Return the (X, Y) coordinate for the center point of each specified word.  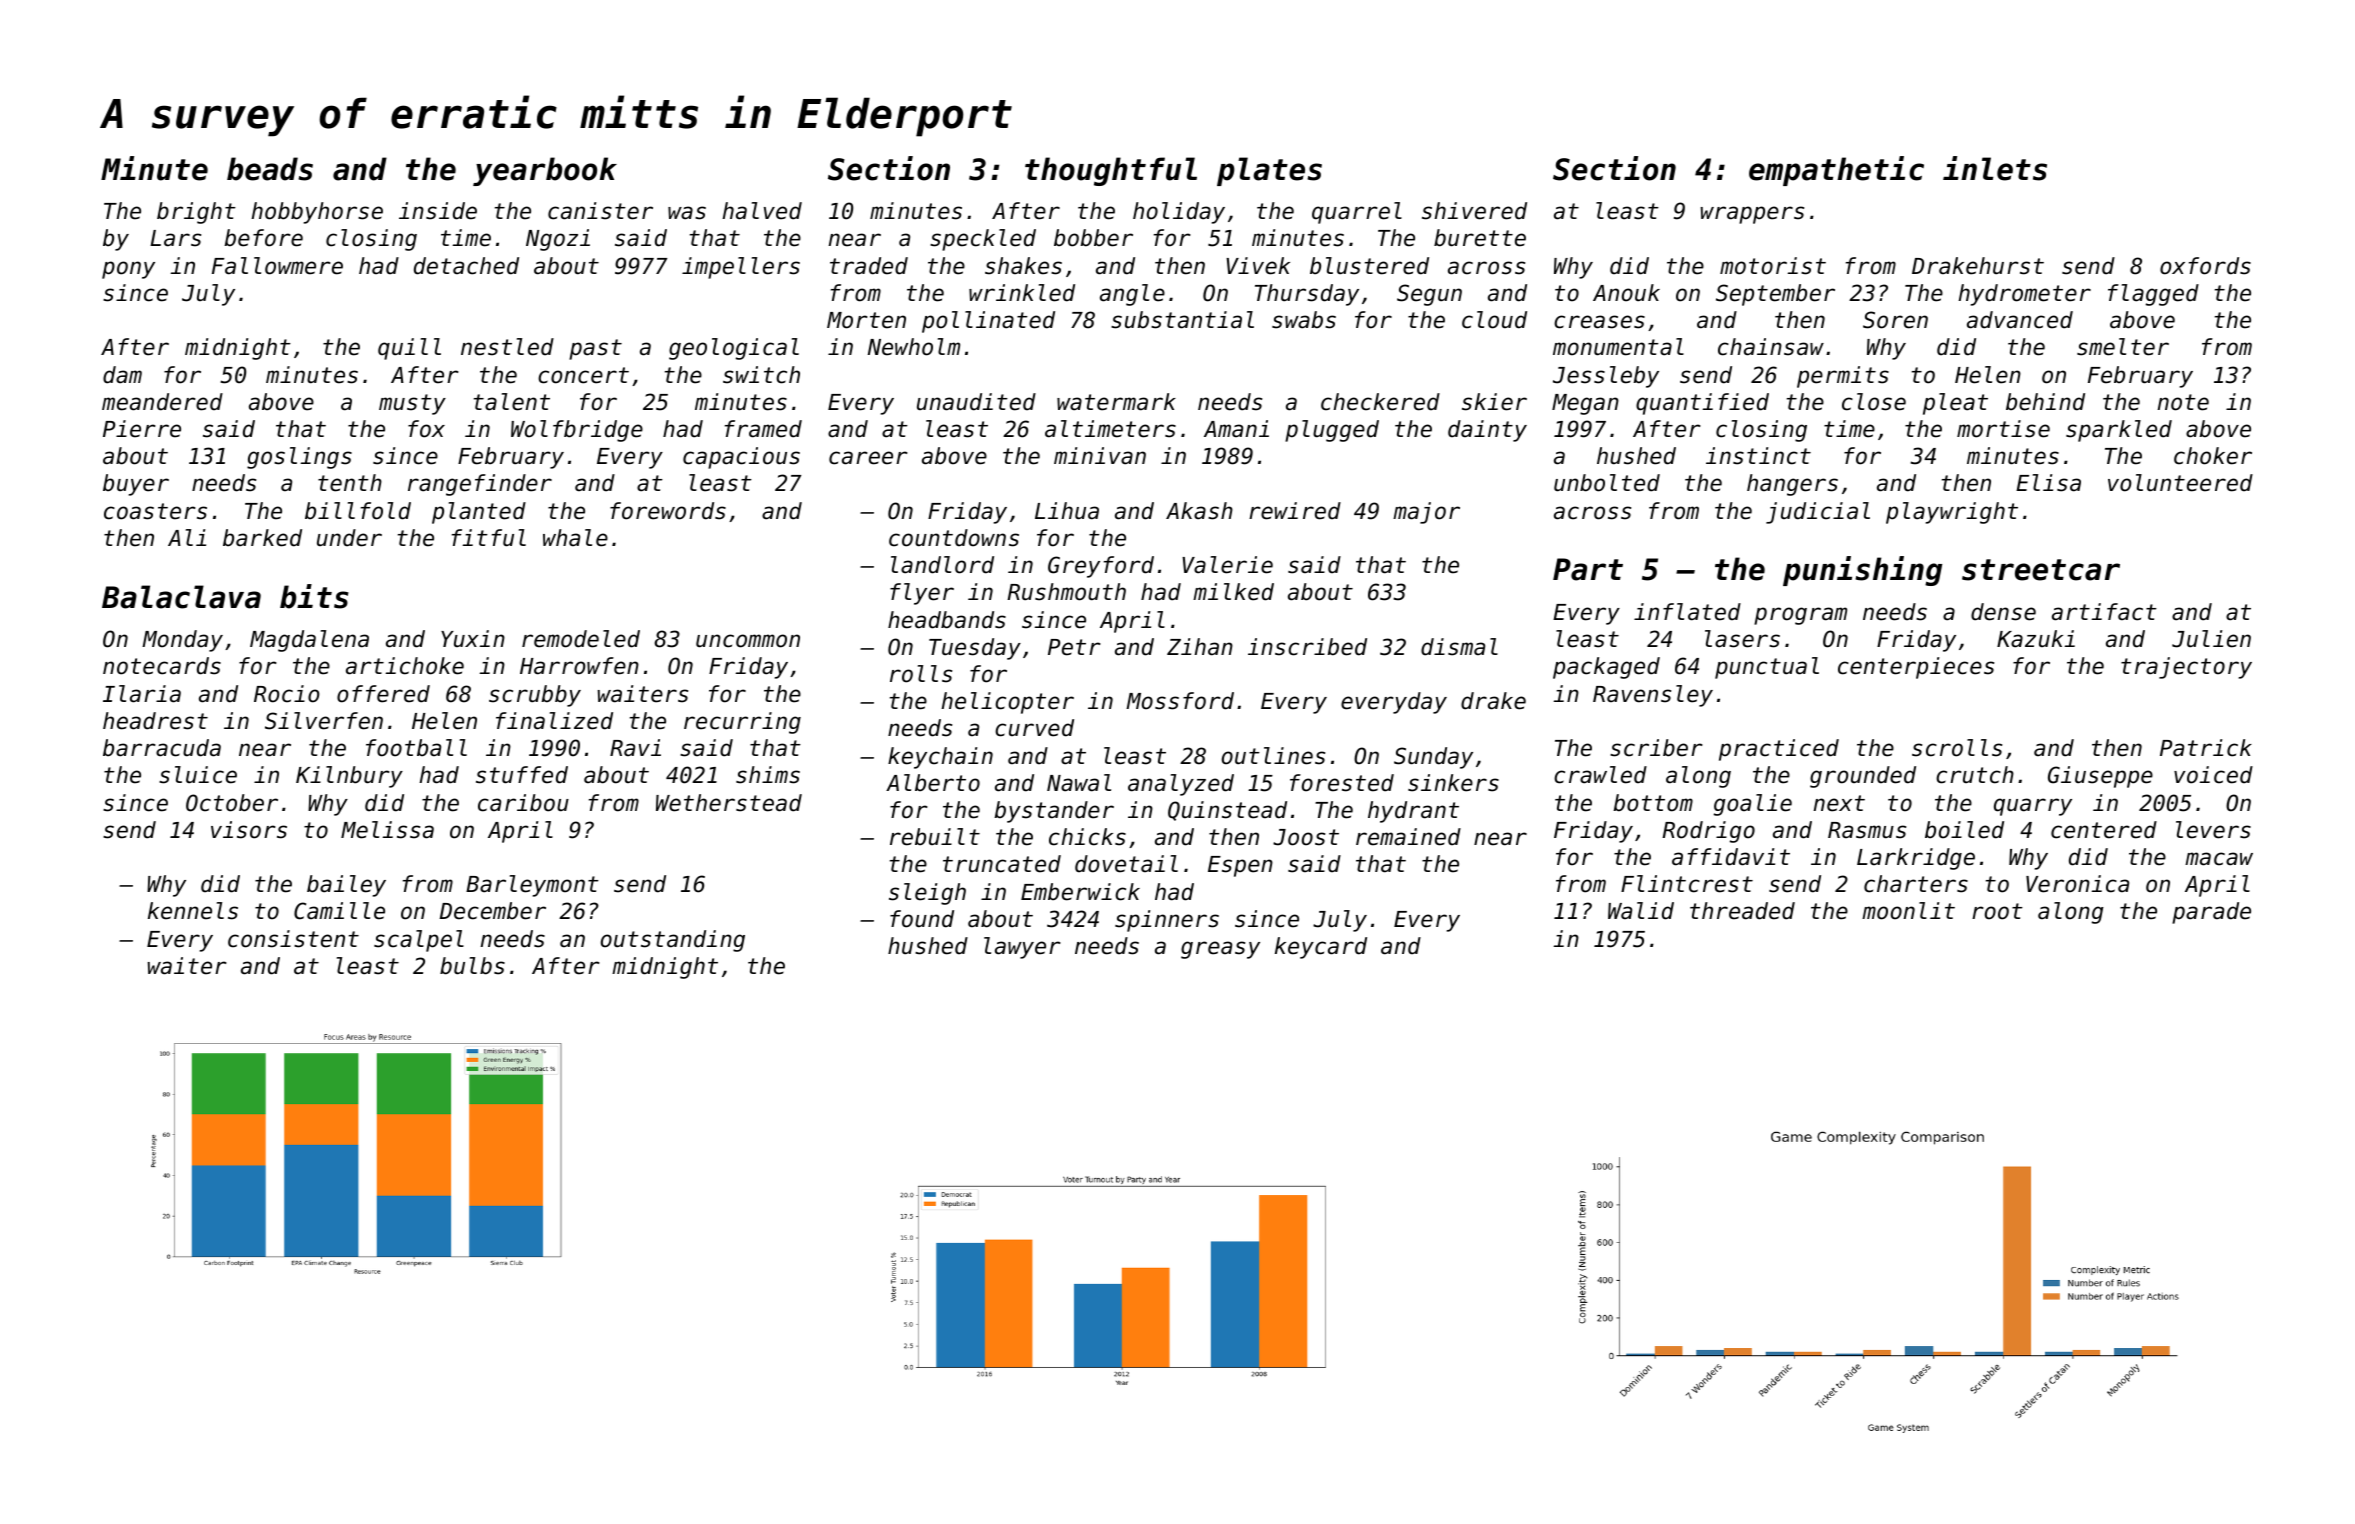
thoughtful (1111, 171)
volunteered (2180, 483)
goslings (299, 458)
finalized (554, 721)
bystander (1054, 812)
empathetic (1836, 171)
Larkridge (1916, 859)
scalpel (419, 941)
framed (763, 429)
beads (270, 169)
